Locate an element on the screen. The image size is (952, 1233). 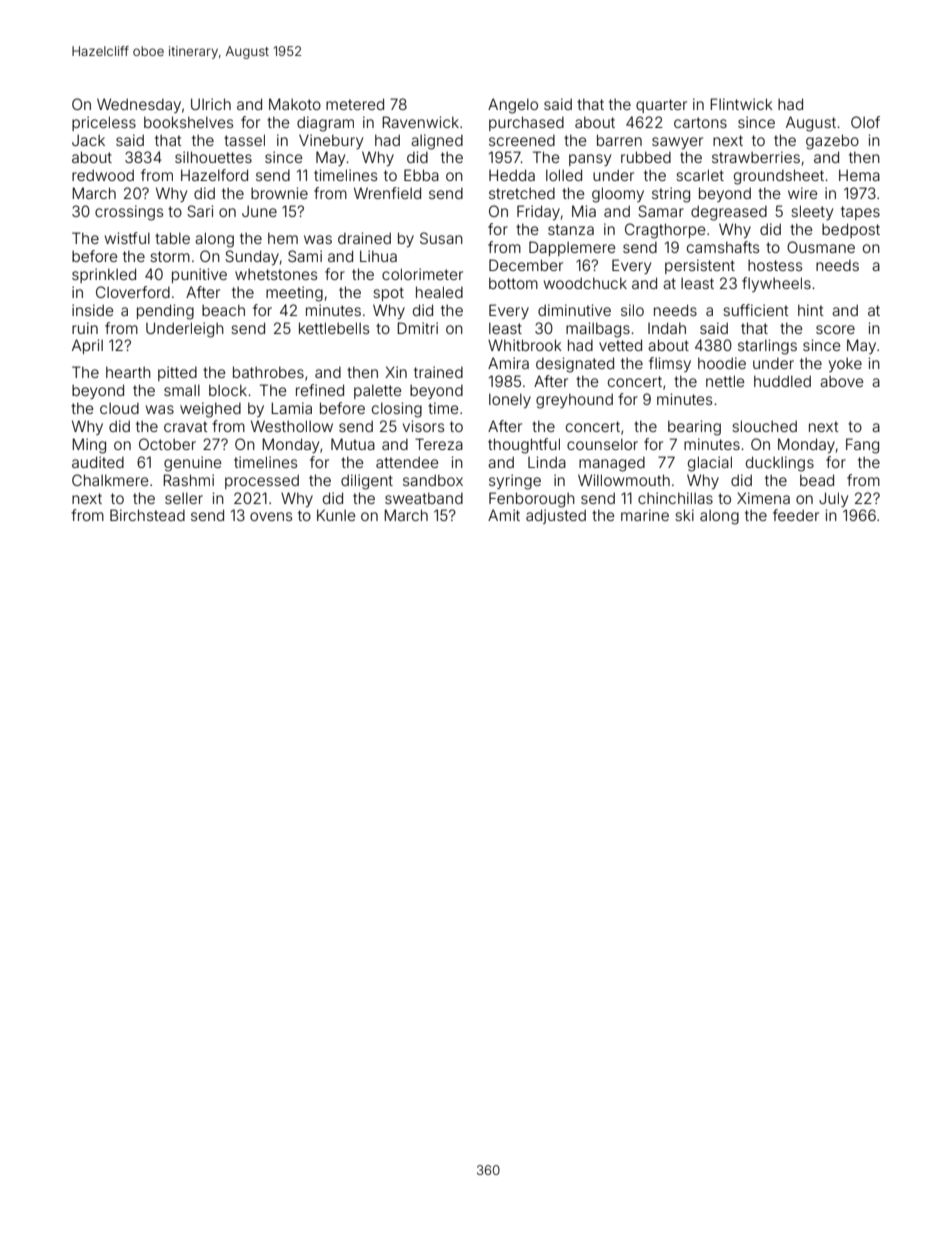
Amira is located at coordinates (508, 363).
